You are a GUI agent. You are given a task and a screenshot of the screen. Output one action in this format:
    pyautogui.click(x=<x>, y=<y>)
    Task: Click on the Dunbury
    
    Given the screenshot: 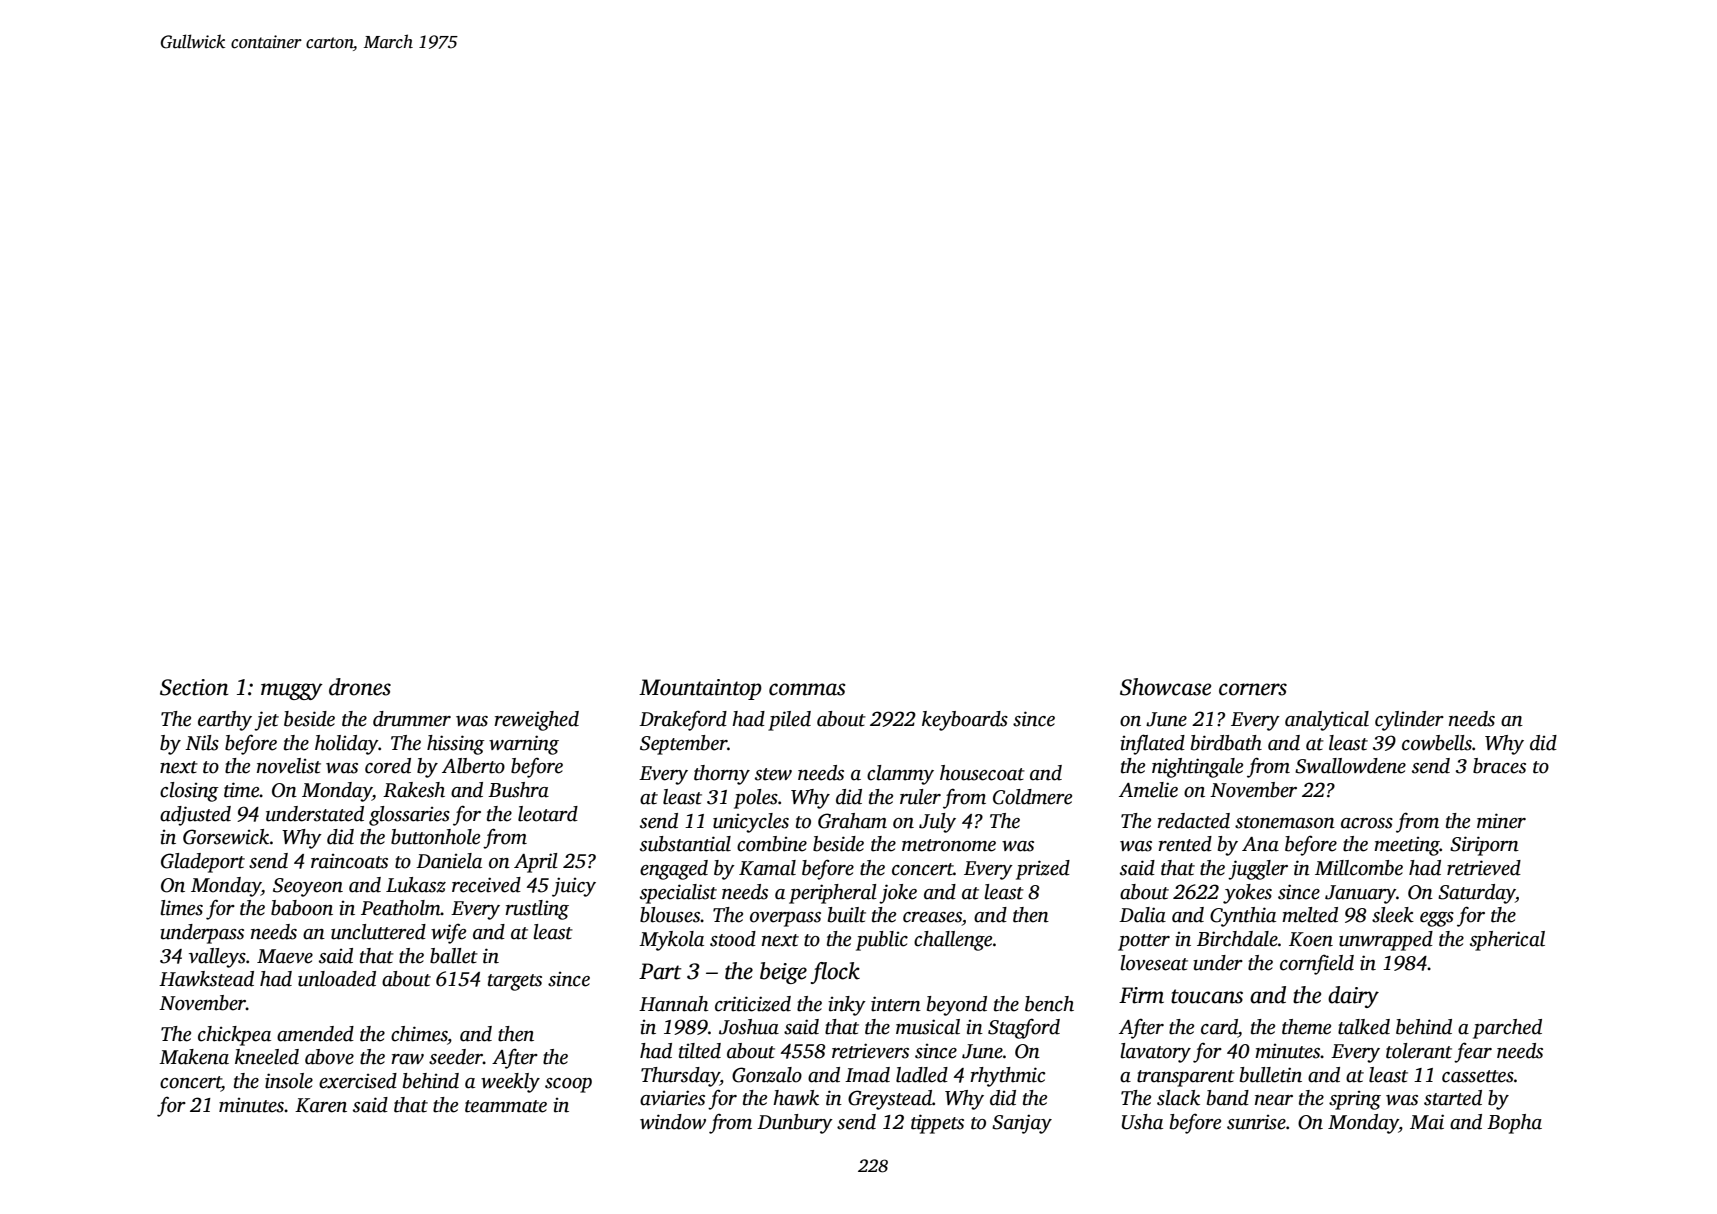 What is the action you would take?
    pyautogui.click(x=795, y=1124)
